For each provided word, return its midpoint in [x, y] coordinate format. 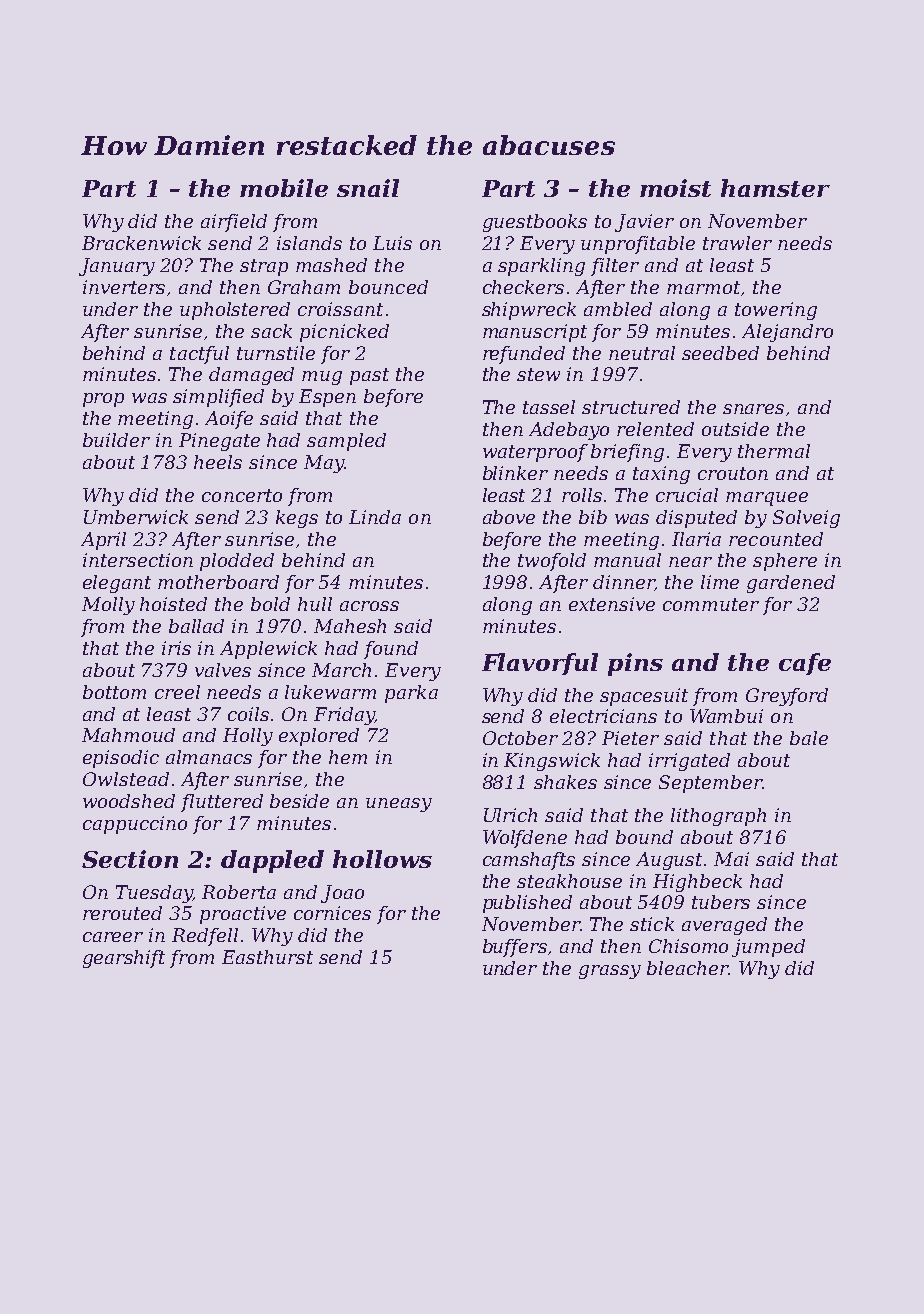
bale [809, 738]
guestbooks [535, 223]
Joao [342, 894]
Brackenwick [141, 243]
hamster [775, 188]
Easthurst [267, 957]
